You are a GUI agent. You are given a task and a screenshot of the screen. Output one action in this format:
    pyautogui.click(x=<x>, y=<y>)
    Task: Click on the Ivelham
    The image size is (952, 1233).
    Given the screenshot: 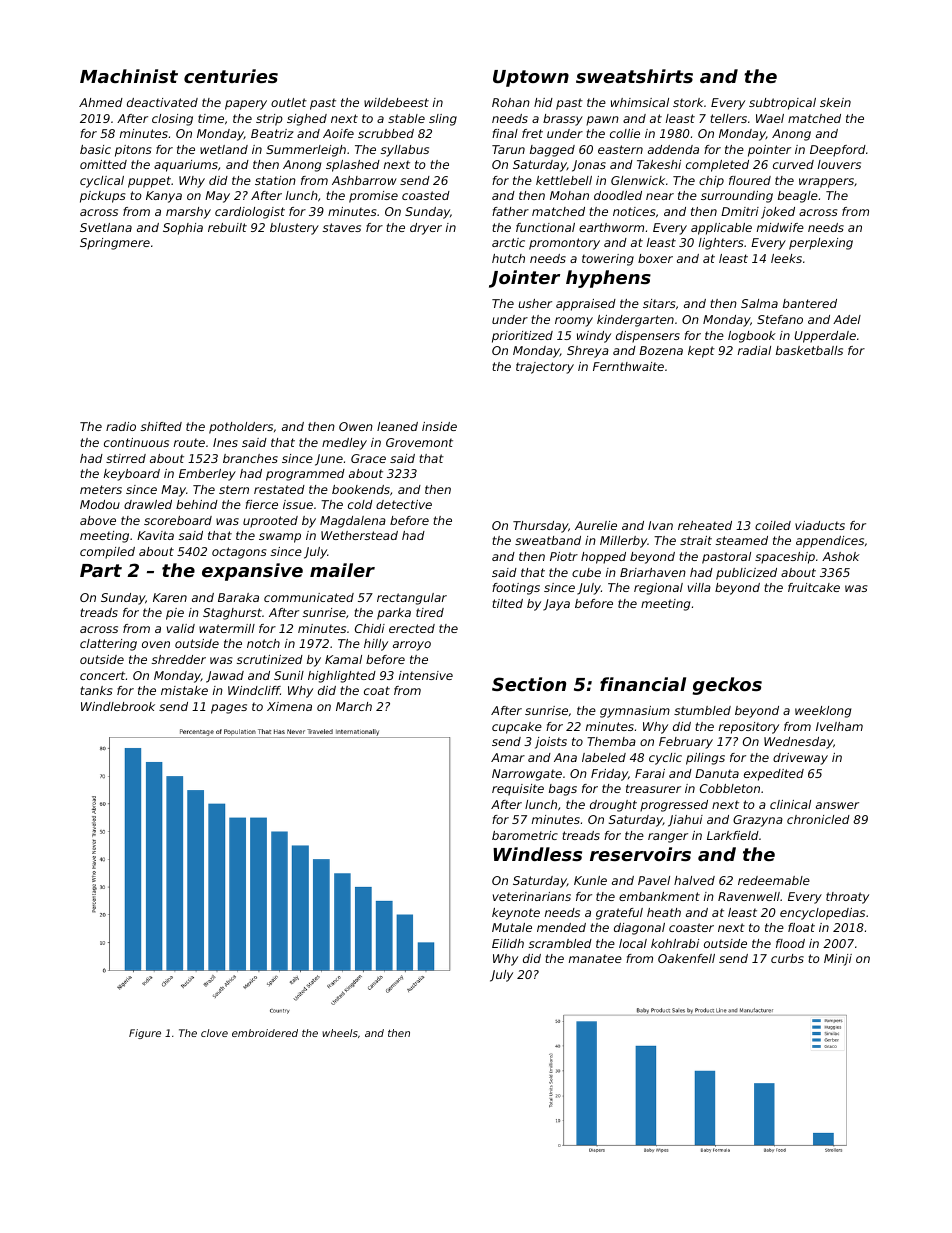 What is the action you would take?
    pyautogui.click(x=839, y=726)
